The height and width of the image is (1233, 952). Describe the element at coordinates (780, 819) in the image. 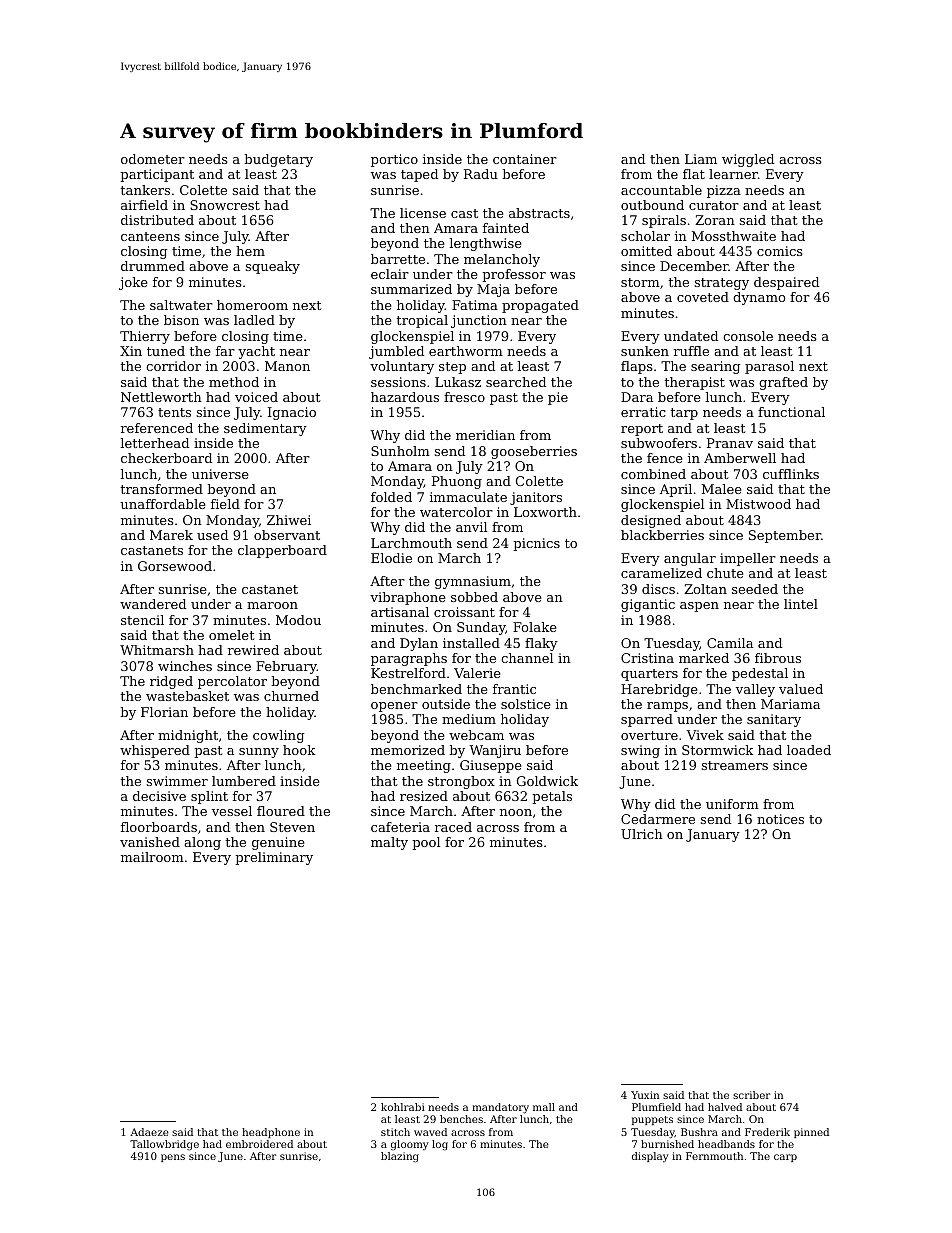

I see `notices` at that location.
